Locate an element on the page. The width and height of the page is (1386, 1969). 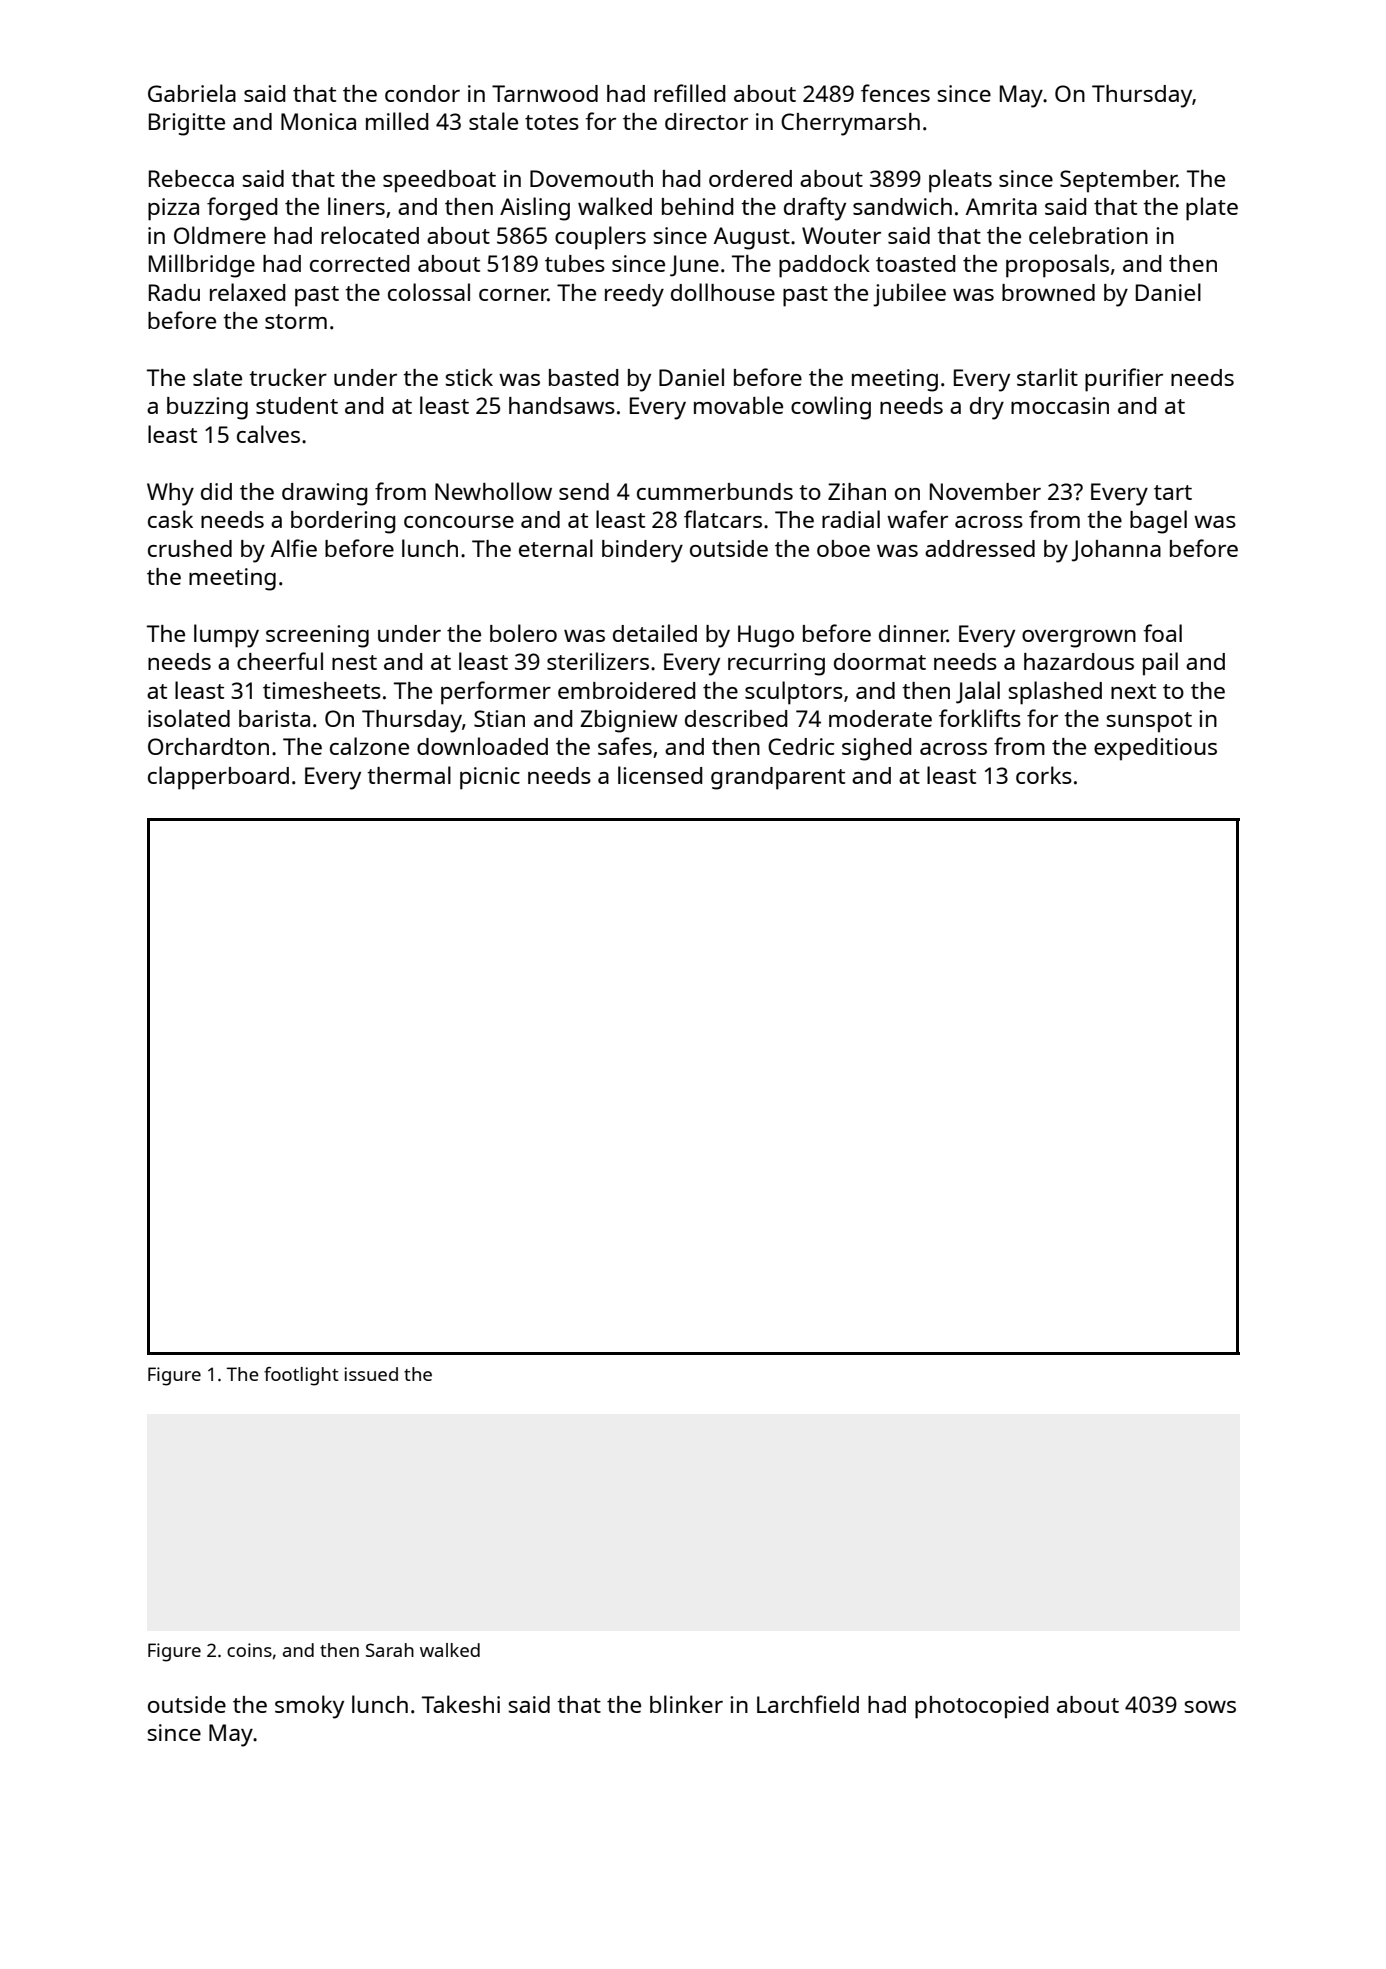
Sarah is located at coordinates (390, 1650).
